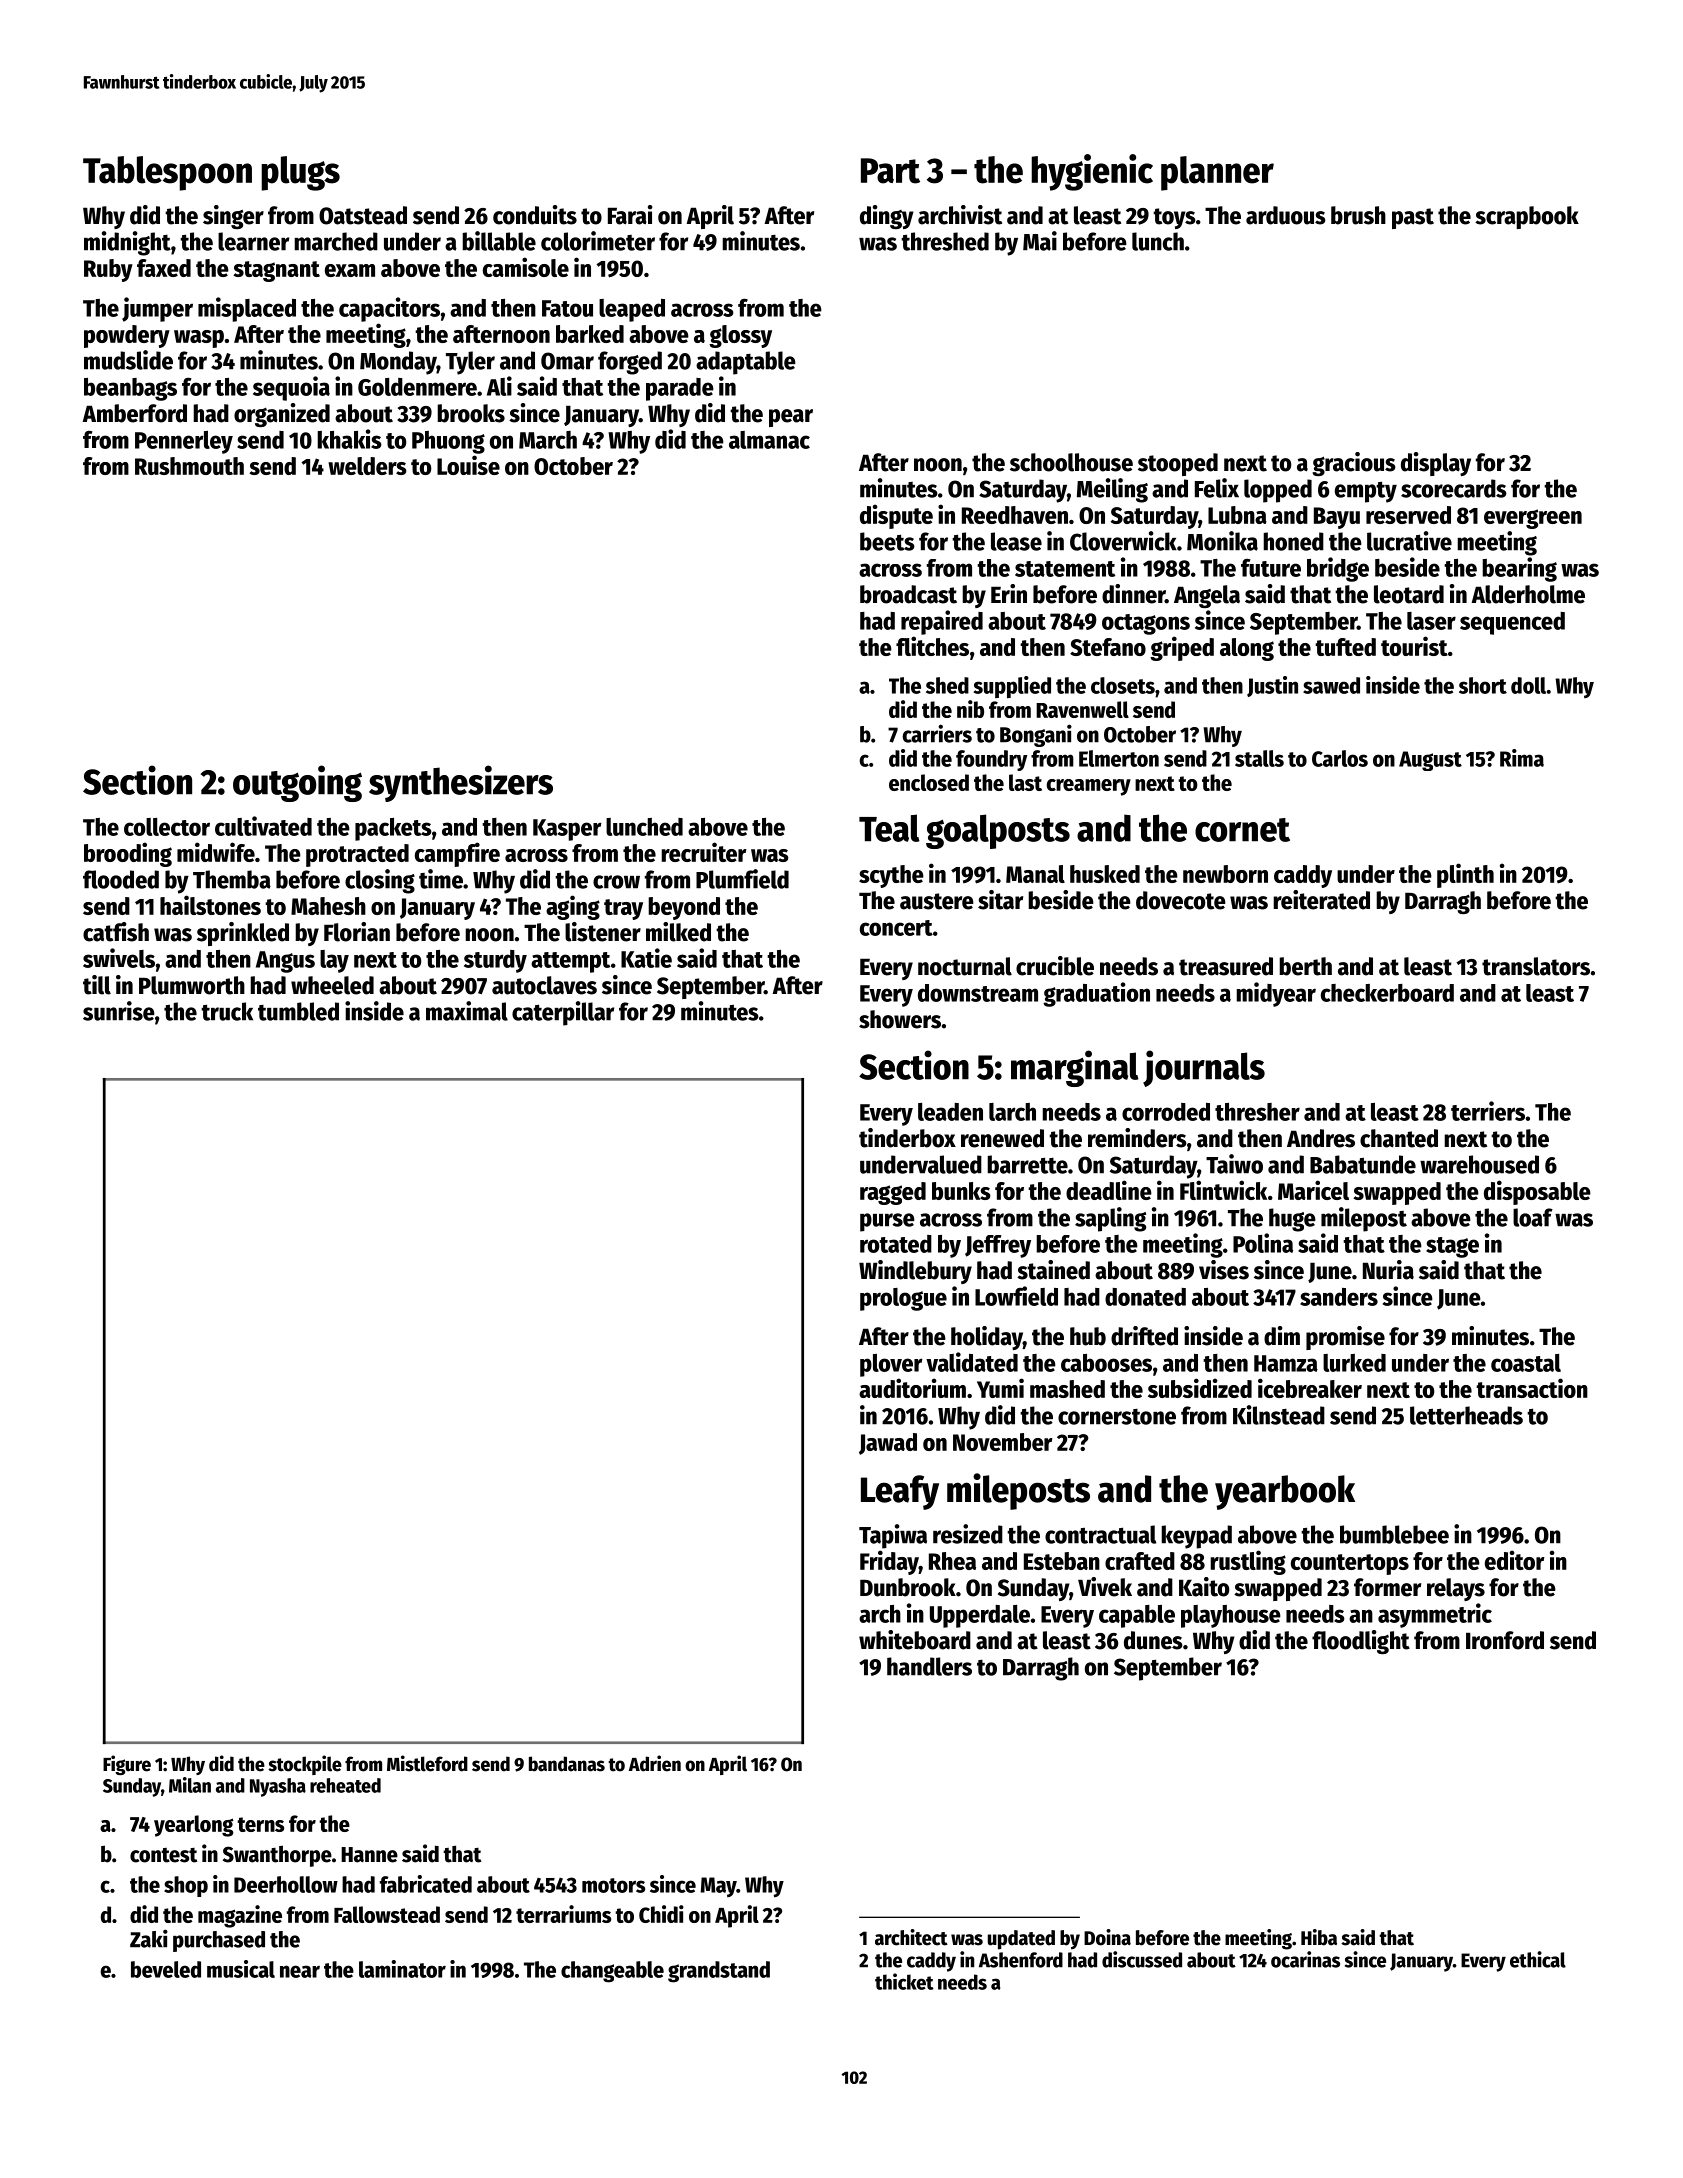 The height and width of the screenshot is (2178, 1683). What do you see at coordinates (166, 1969) in the screenshot?
I see `beveled` at bounding box center [166, 1969].
